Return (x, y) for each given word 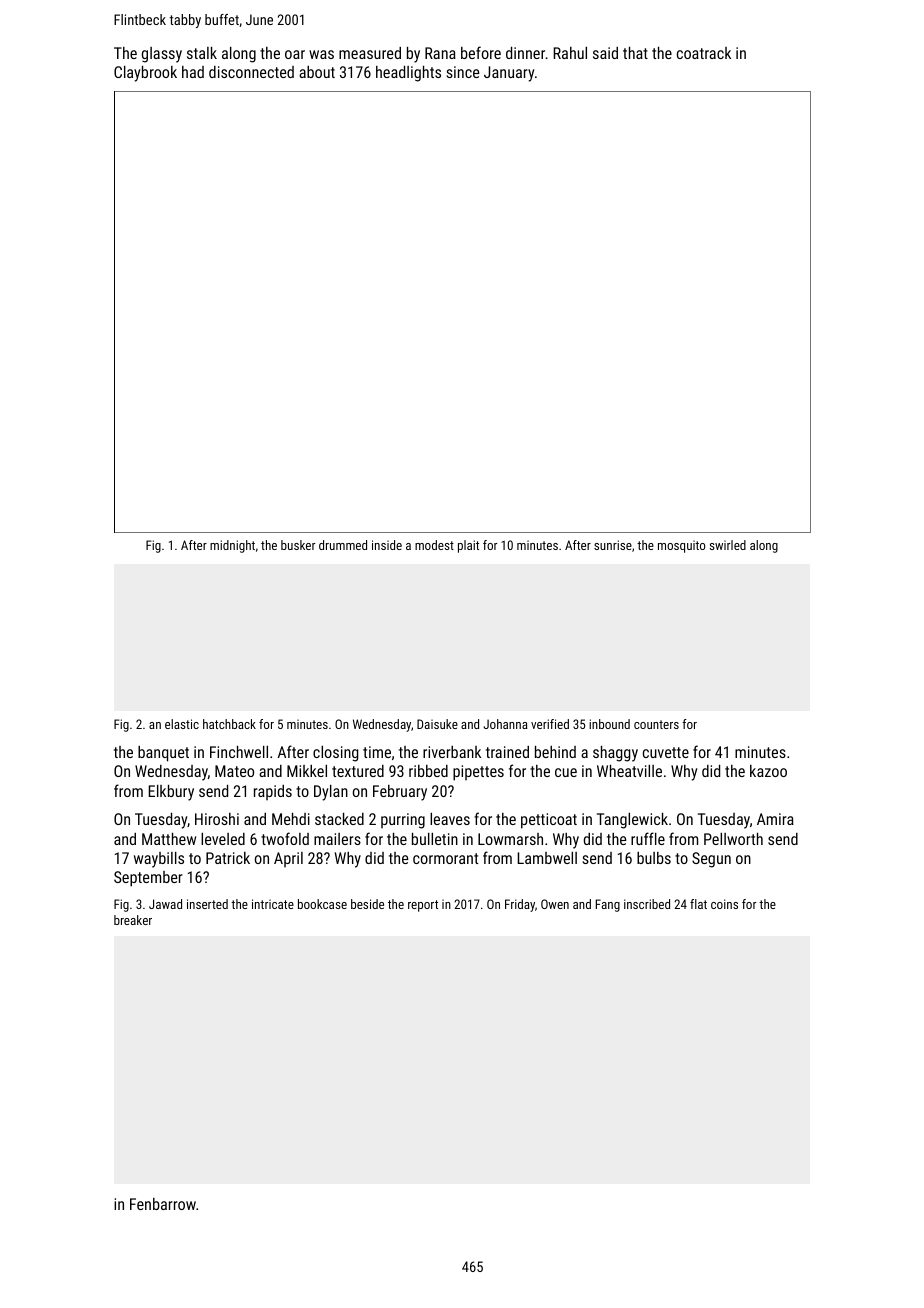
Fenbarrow (163, 1204)
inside (387, 545)
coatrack (704, 53)
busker (298, 545)
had (193, 72)
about (317, 72)
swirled (728, 545)
